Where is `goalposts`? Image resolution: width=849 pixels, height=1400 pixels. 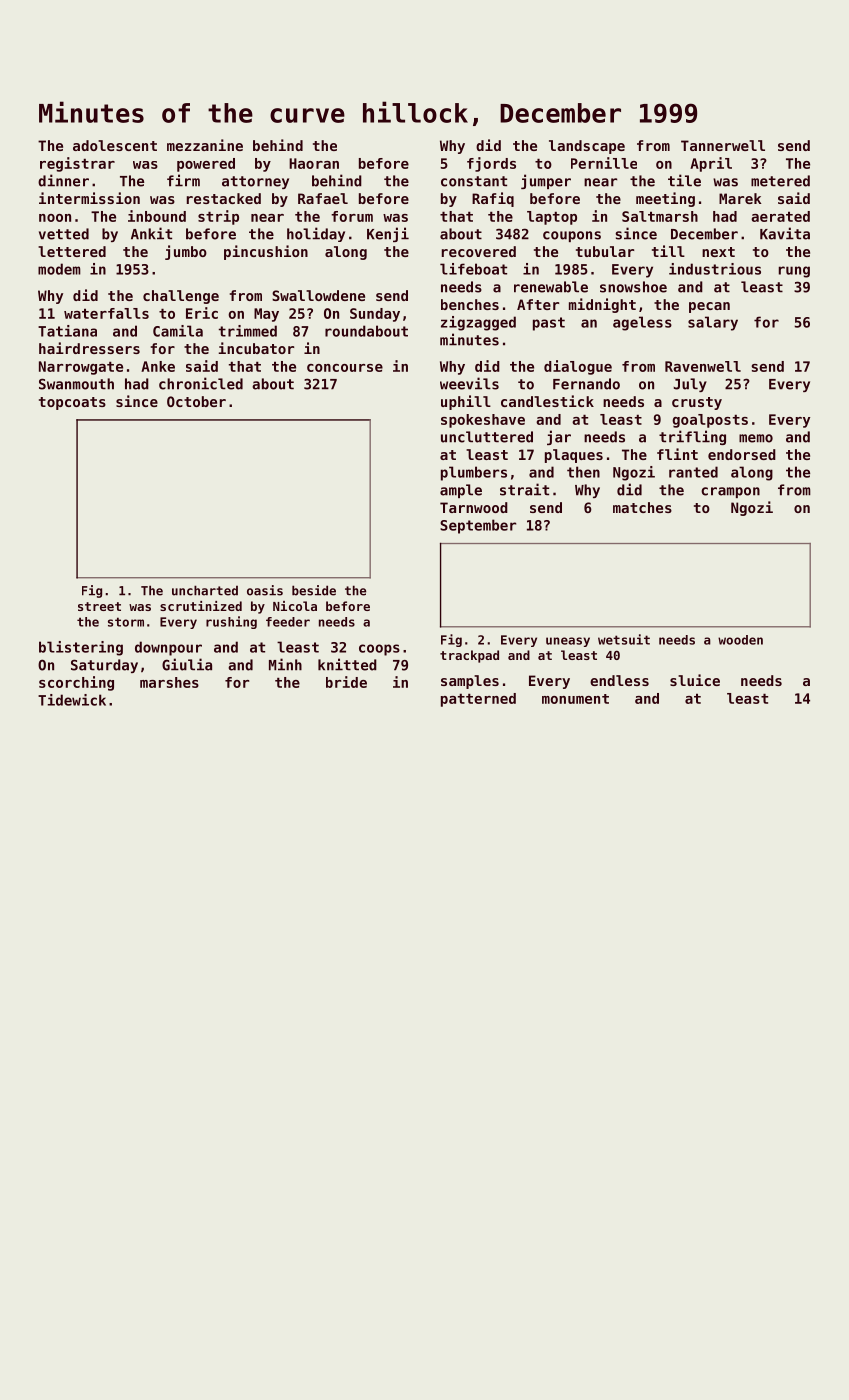 goalposts is located at coordinates (710, 421).
